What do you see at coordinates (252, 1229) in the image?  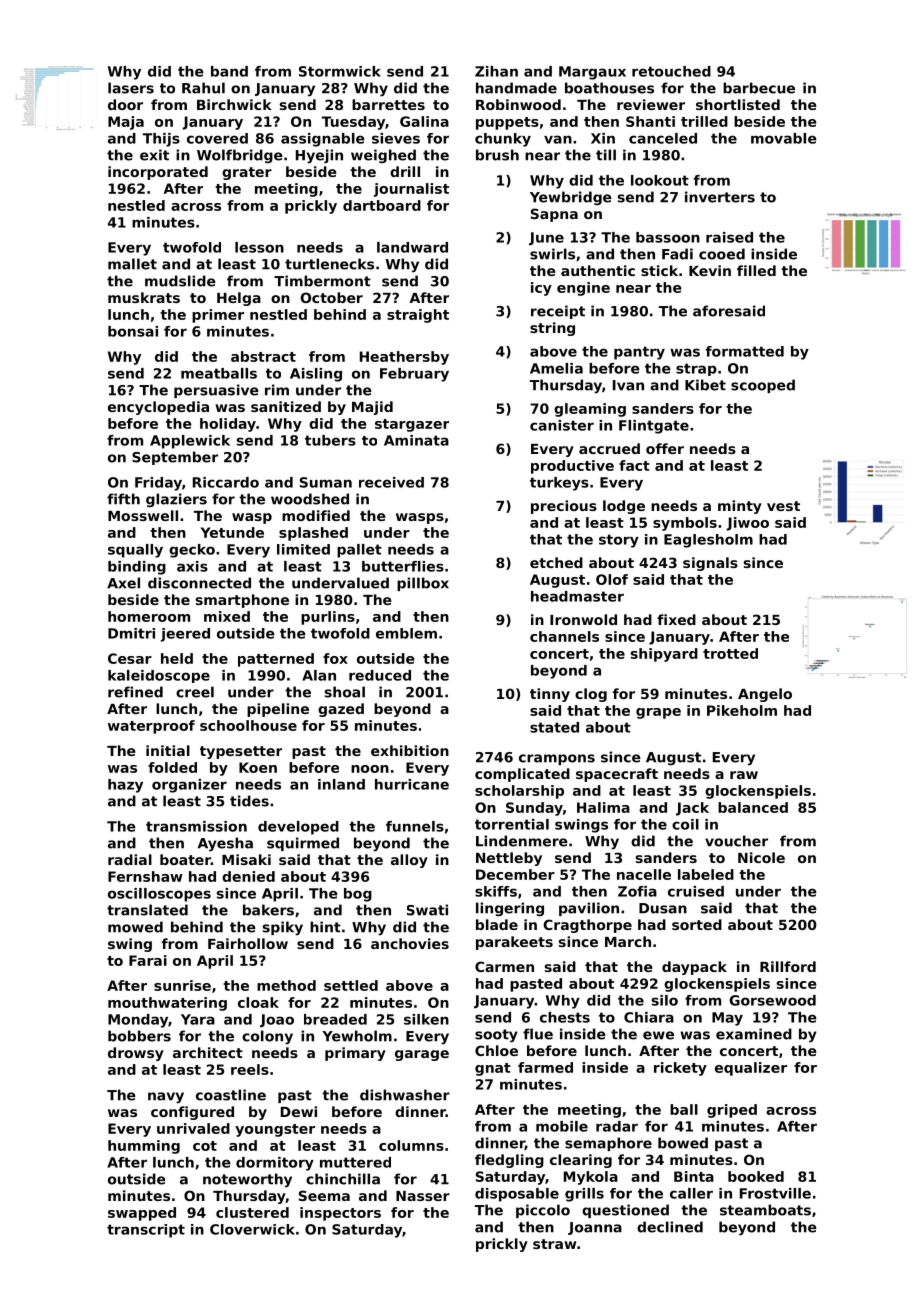 I see `Cloverwick` at bounding box center [252, 1229].
